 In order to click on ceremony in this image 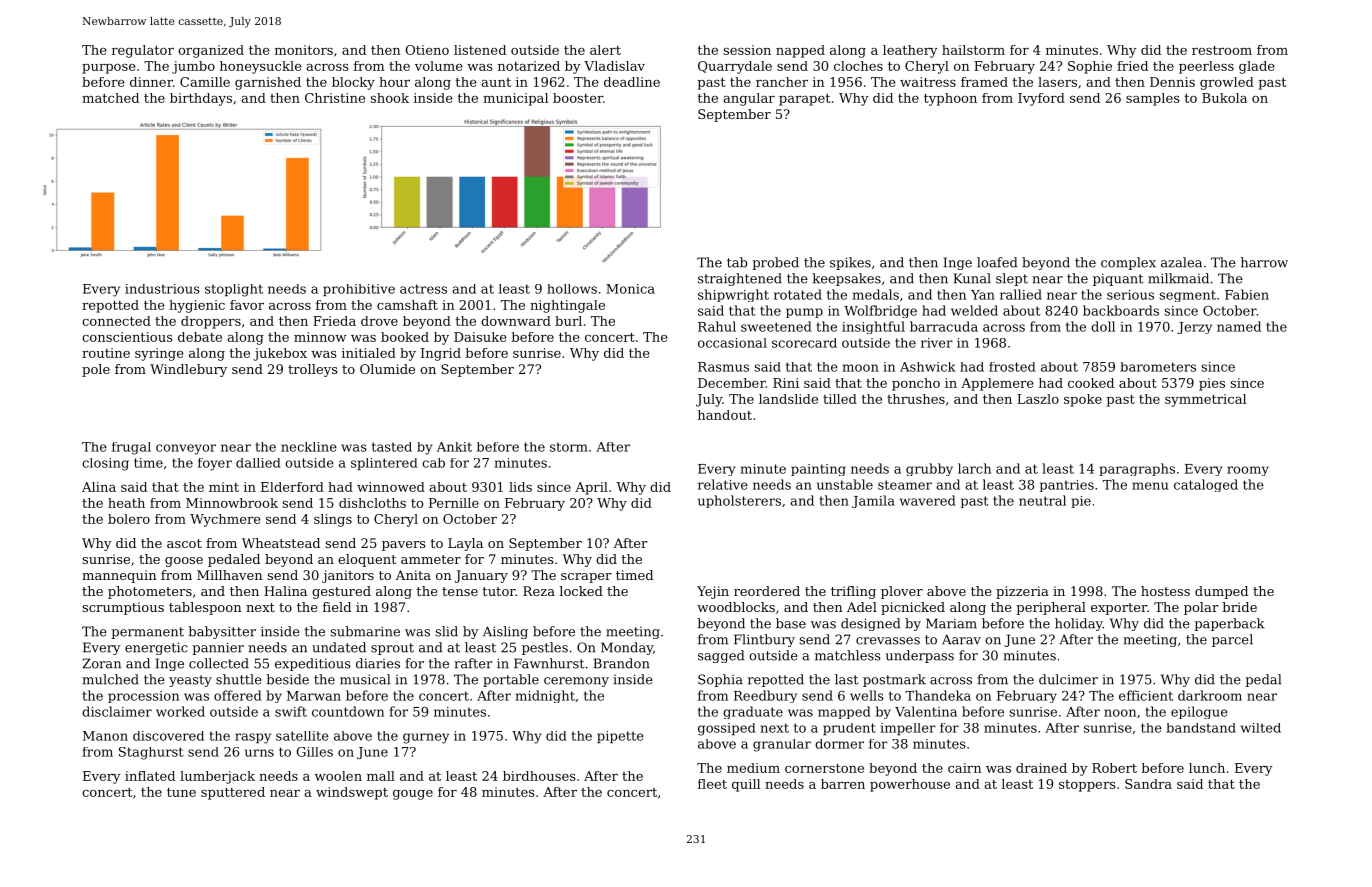, I will do `click(576, 682)`.
